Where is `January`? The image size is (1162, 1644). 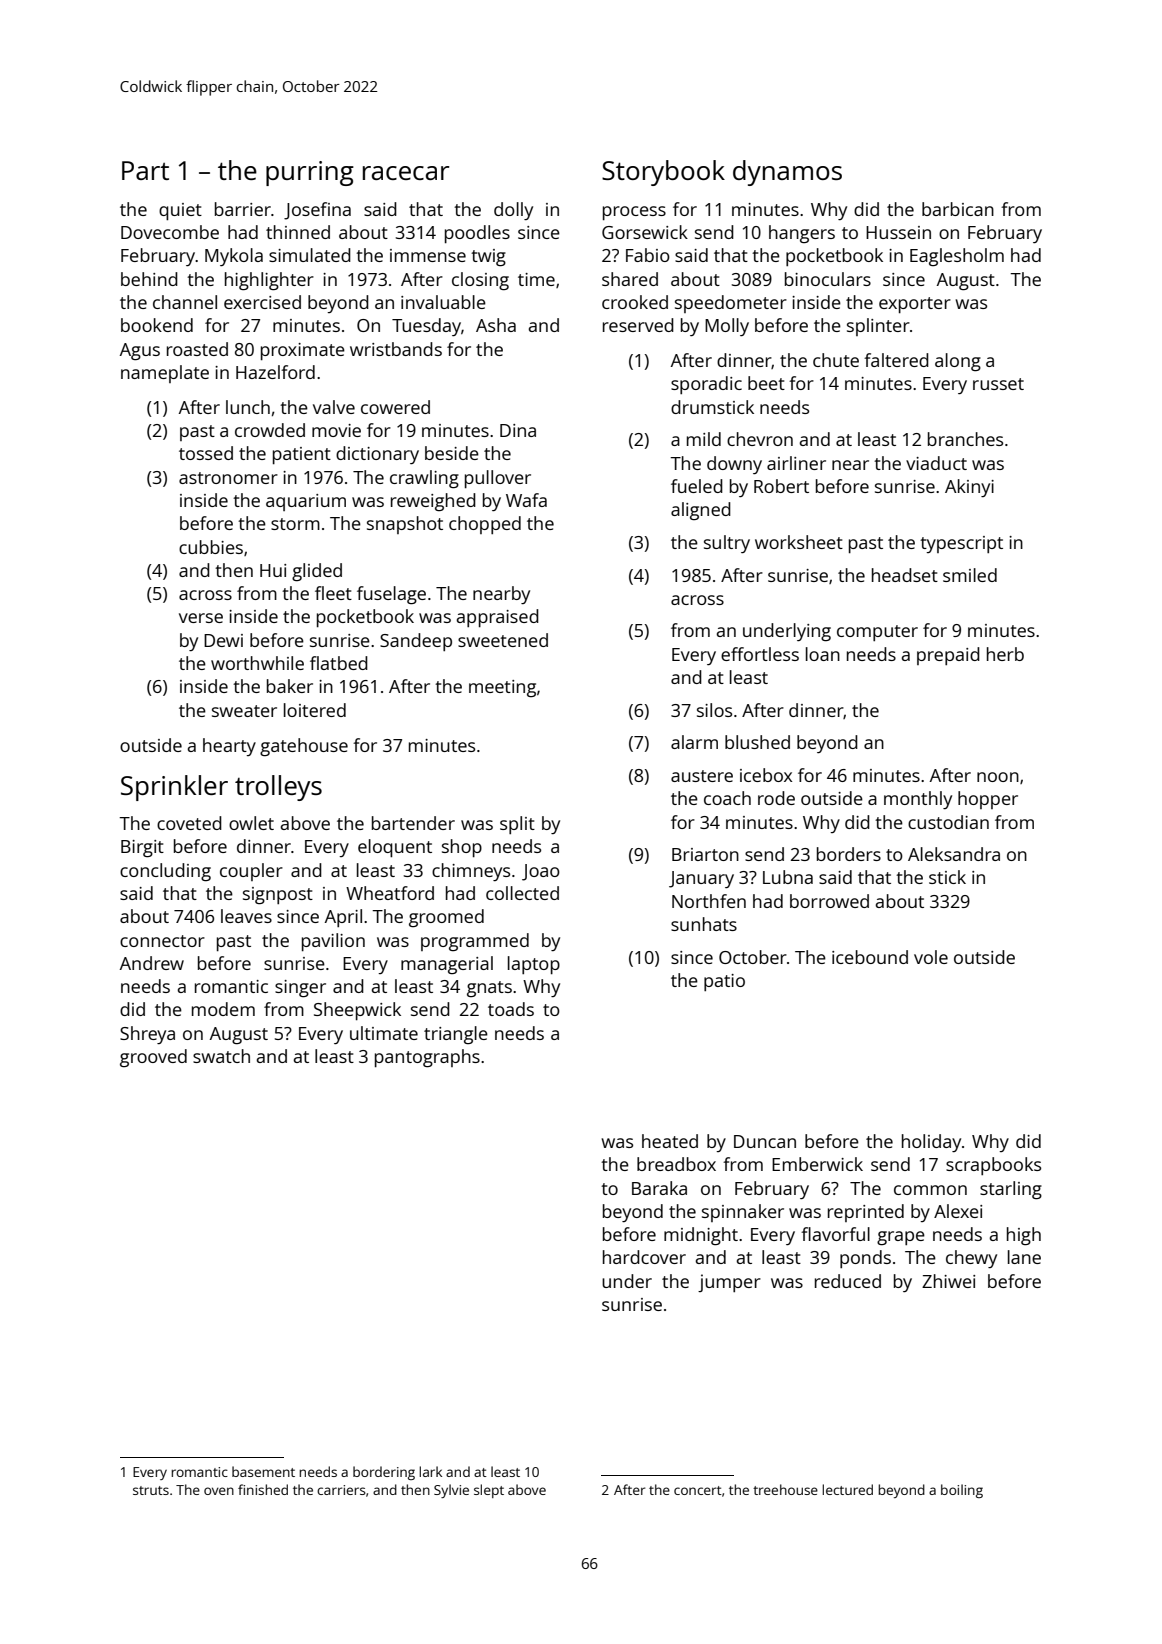
January is located at coordinates (701, 879).
